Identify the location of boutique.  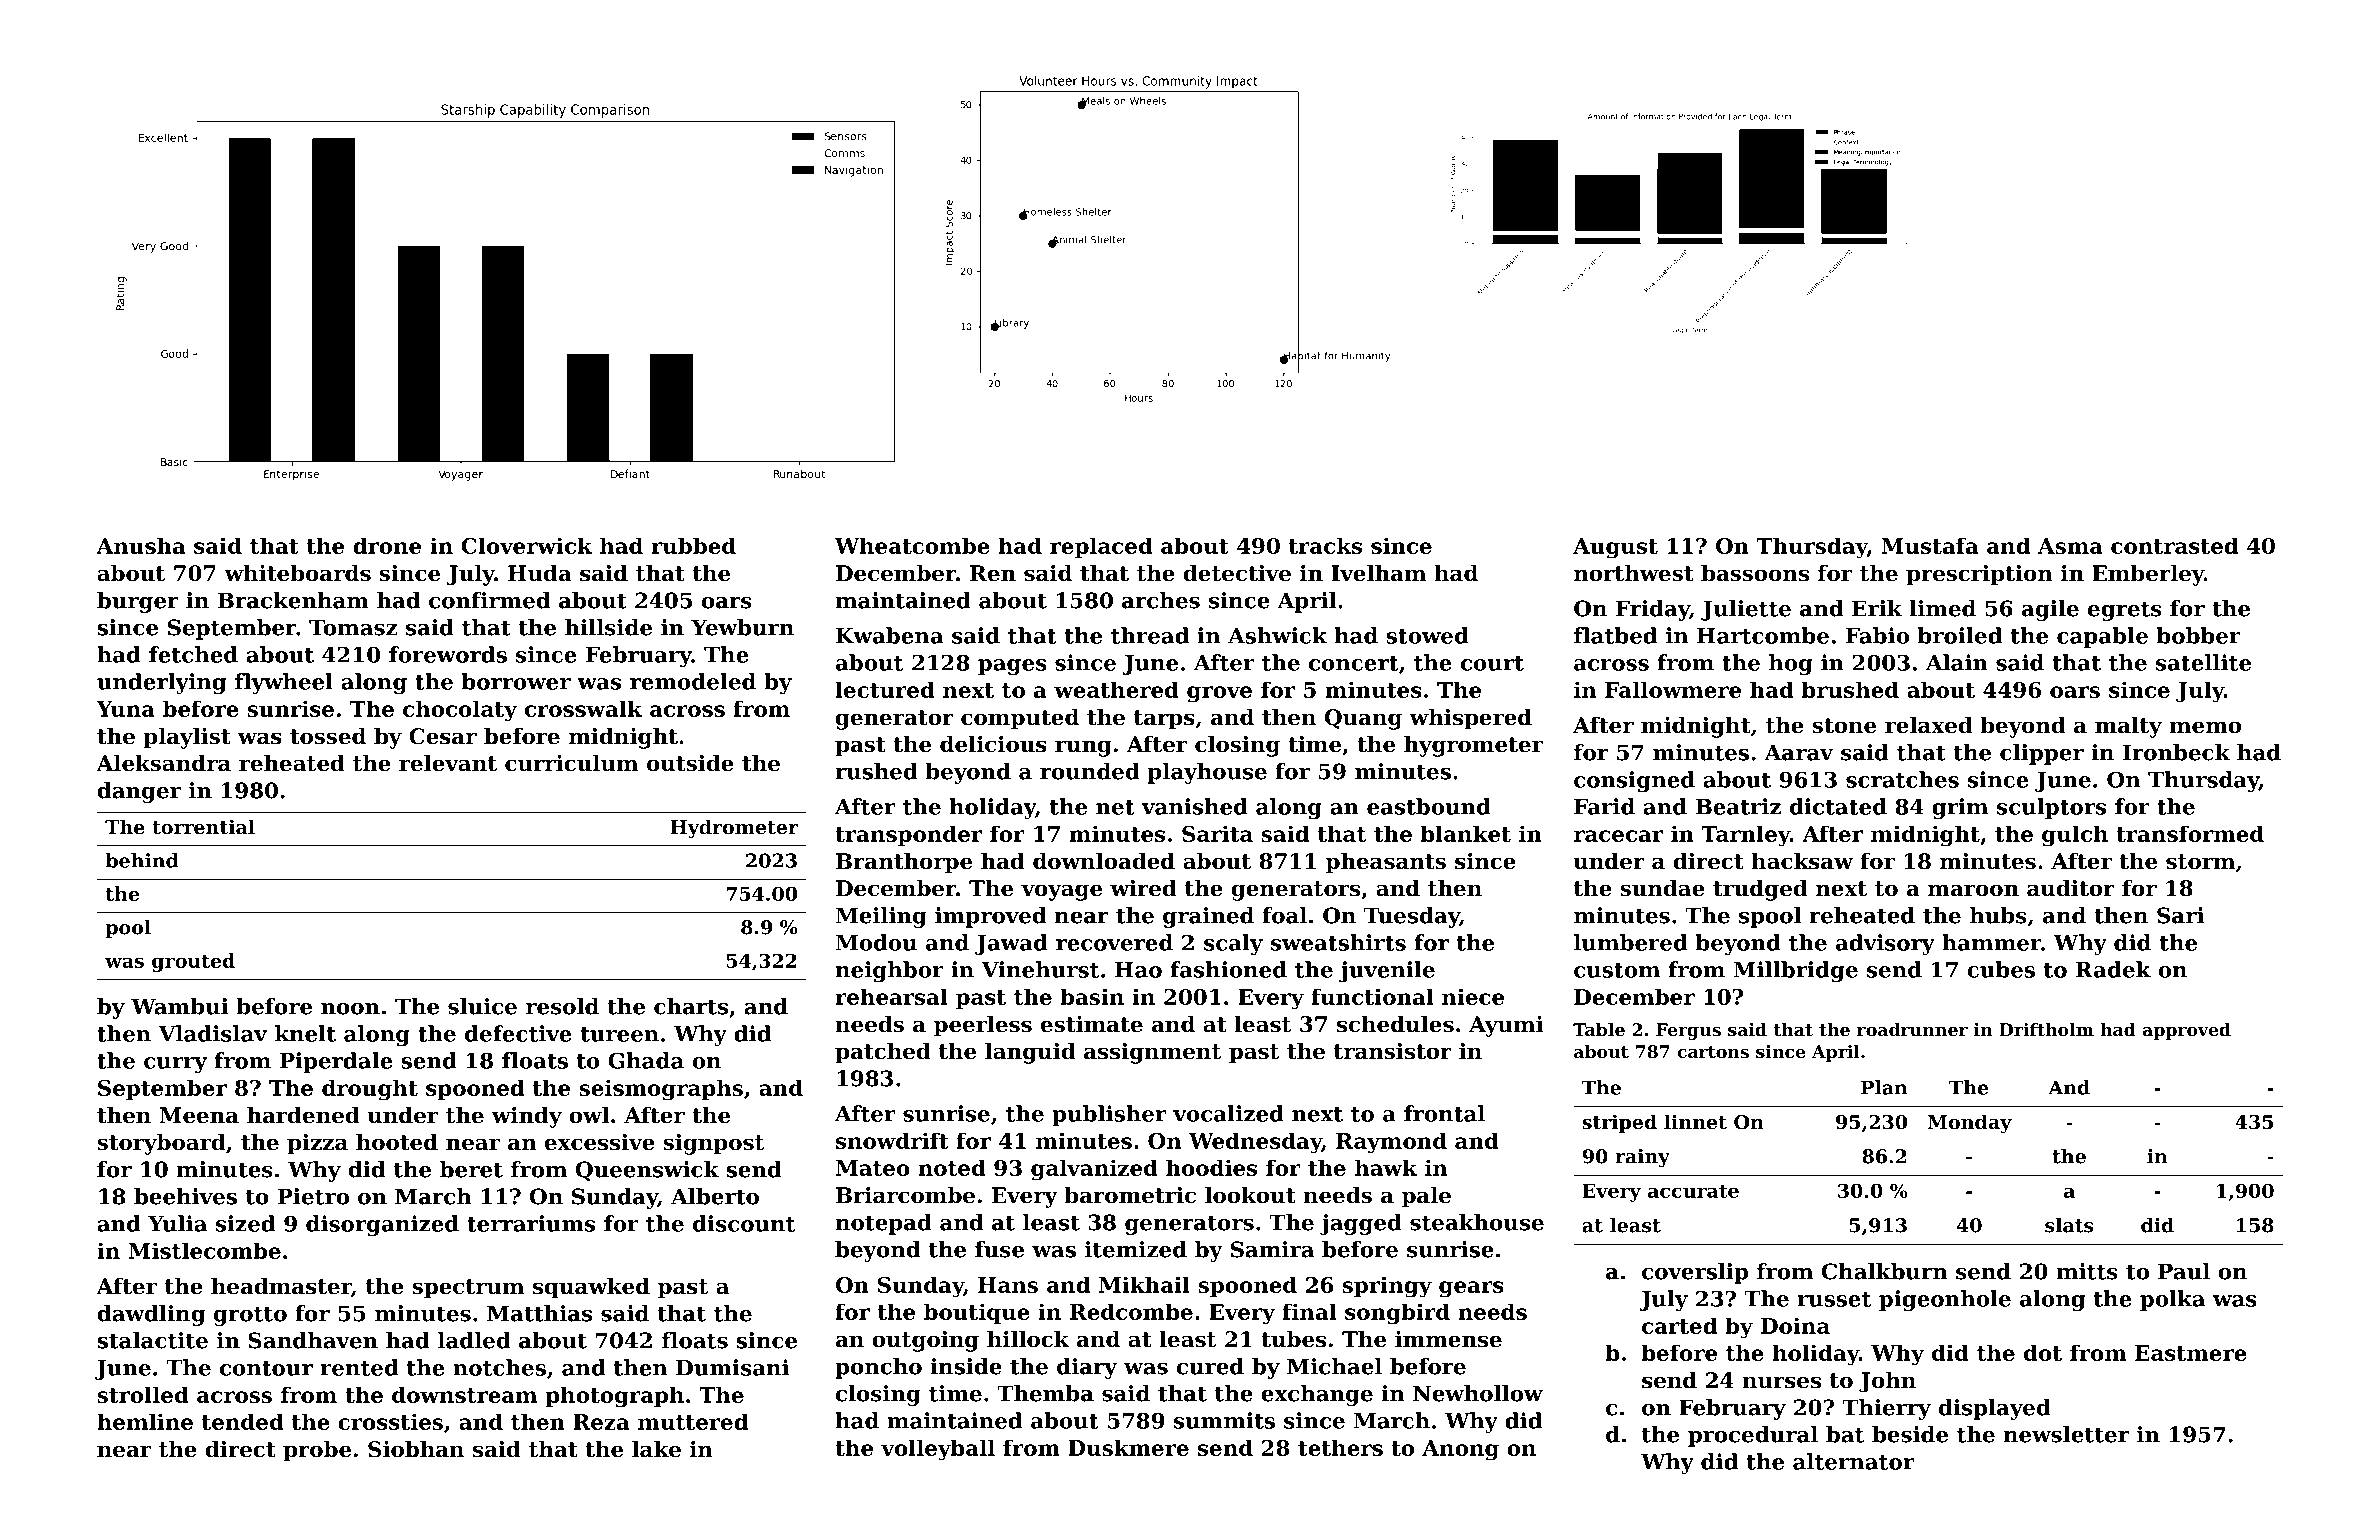
(977, 1313).
